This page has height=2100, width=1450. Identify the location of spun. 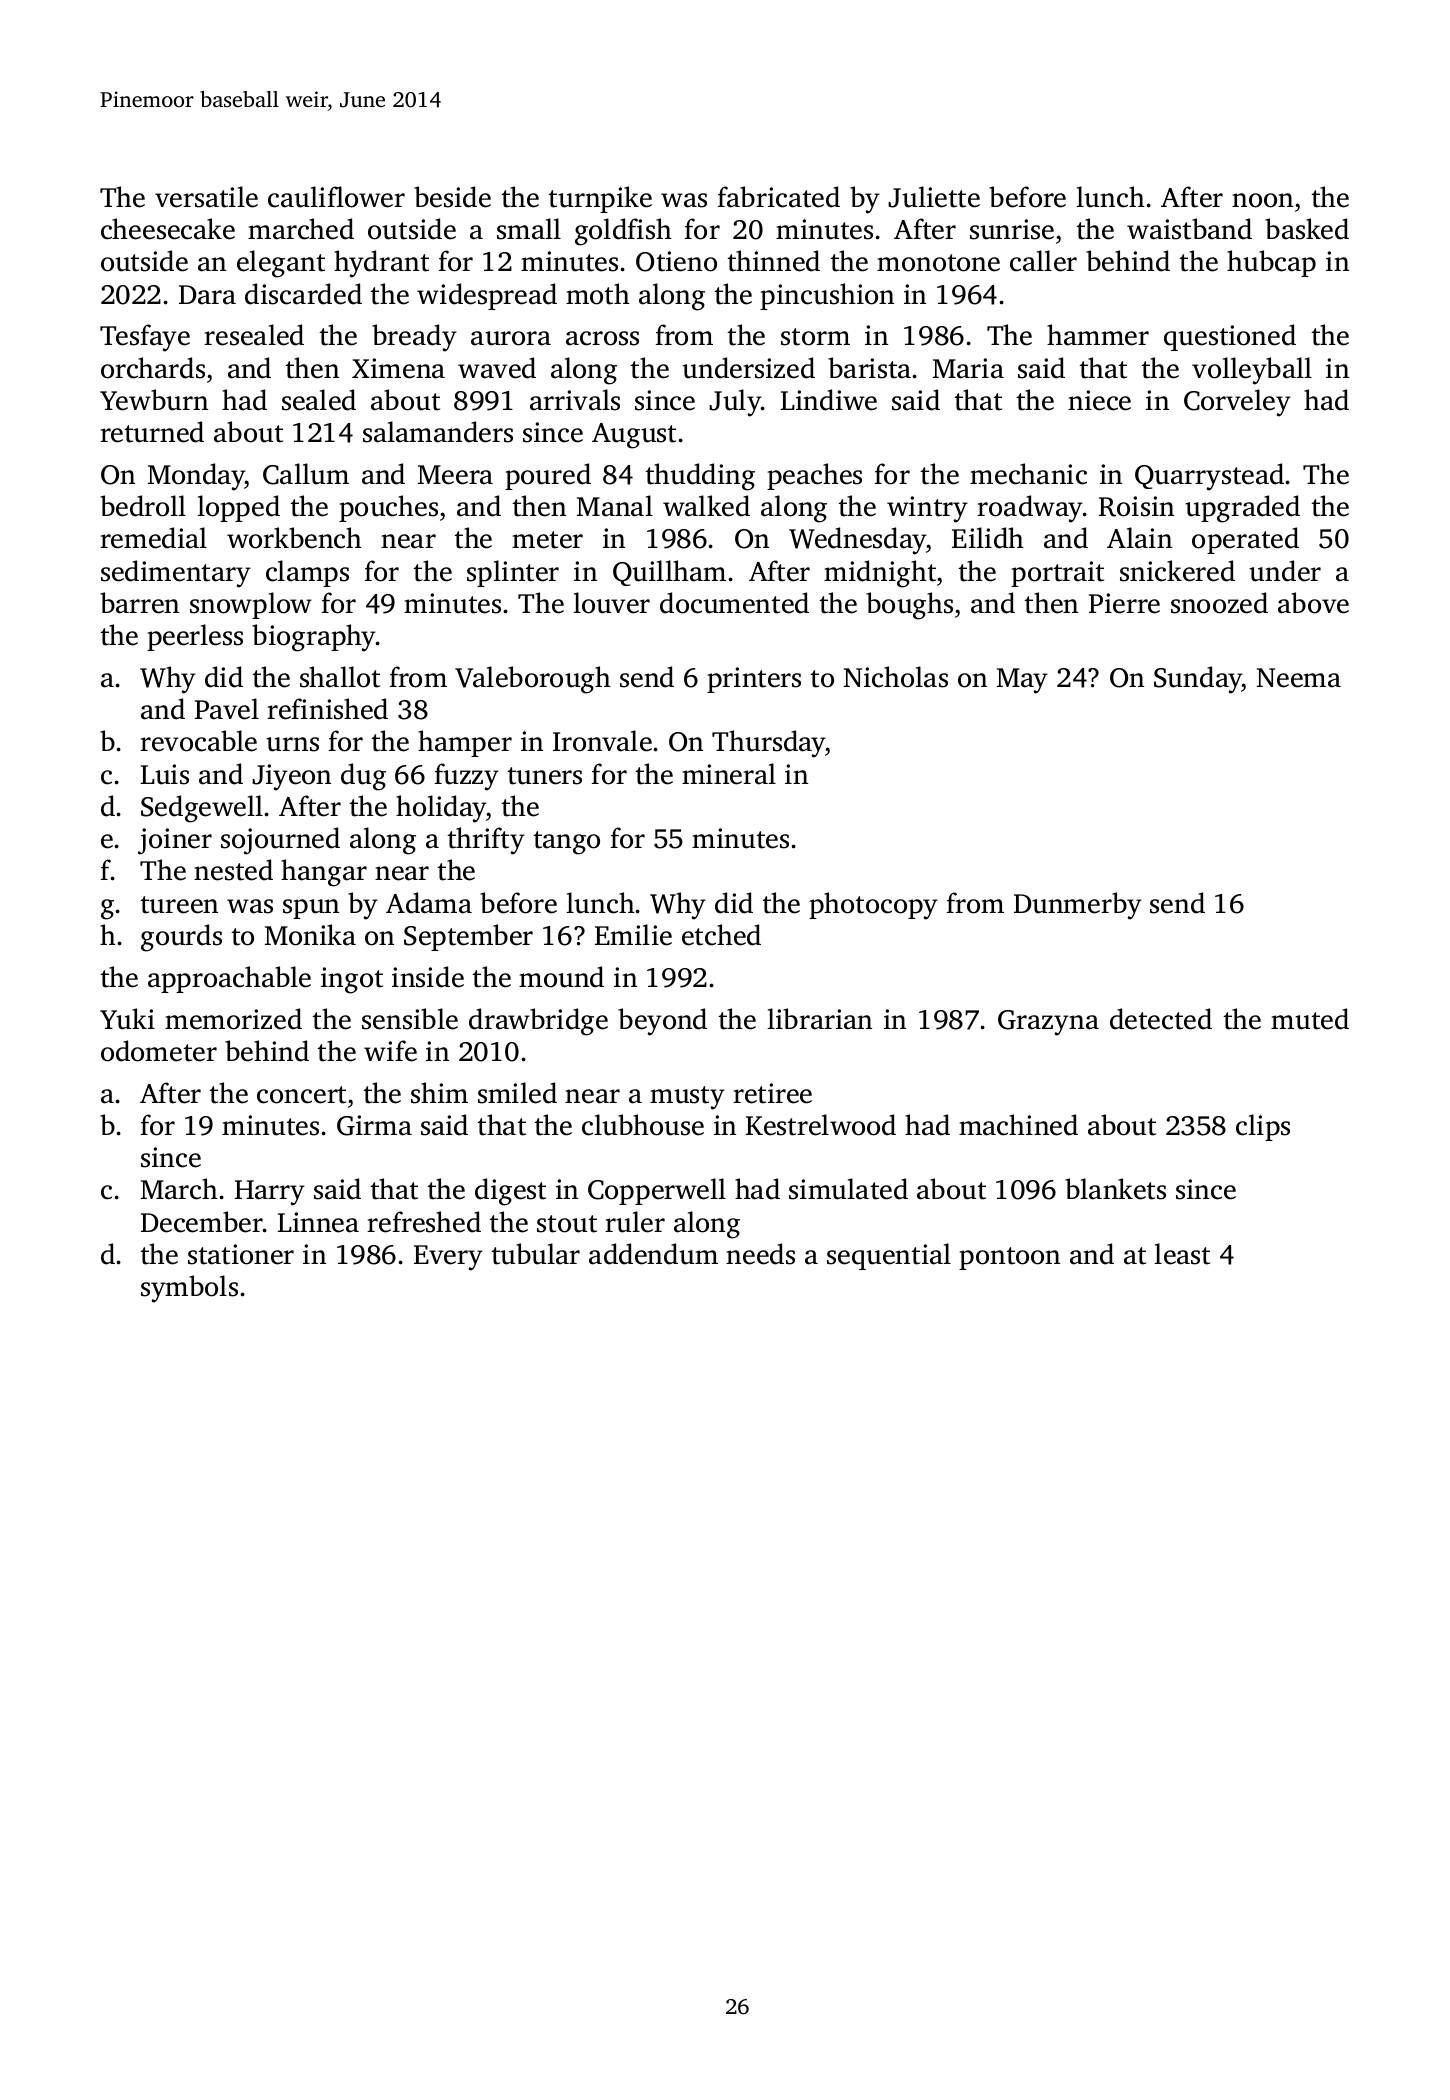
(311, 909).
